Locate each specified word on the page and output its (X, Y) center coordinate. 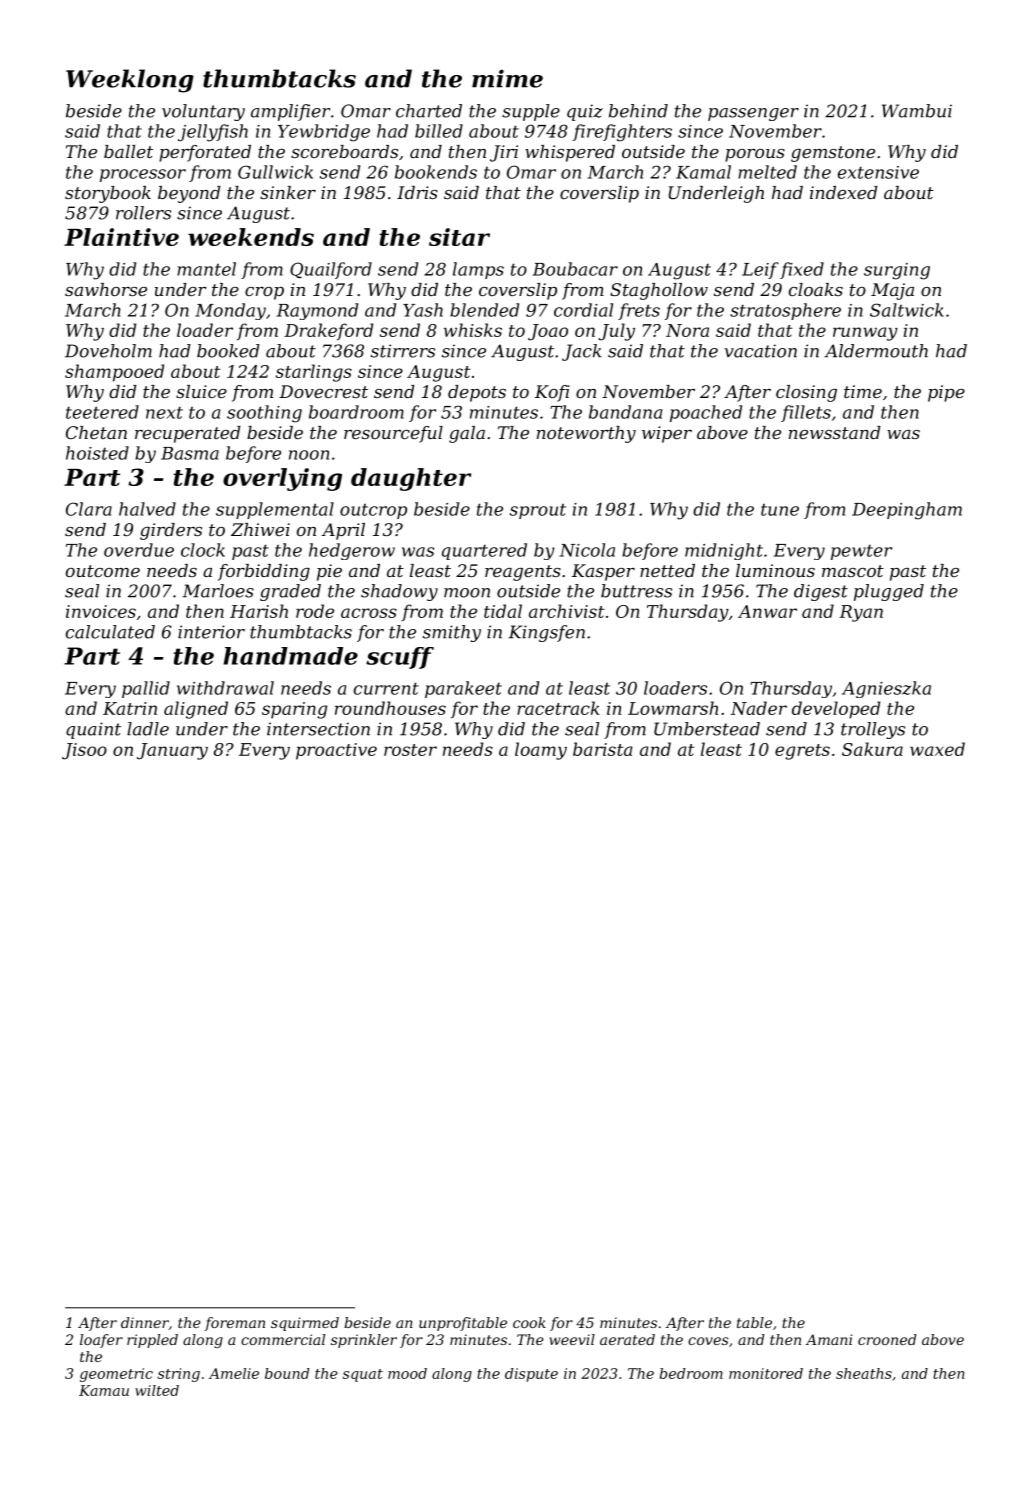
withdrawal (225, 688)
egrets (802, 752)
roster (410, 750)
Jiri (504, 153)
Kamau (104, 1390)
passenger (753, 114)
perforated (205, 153)
